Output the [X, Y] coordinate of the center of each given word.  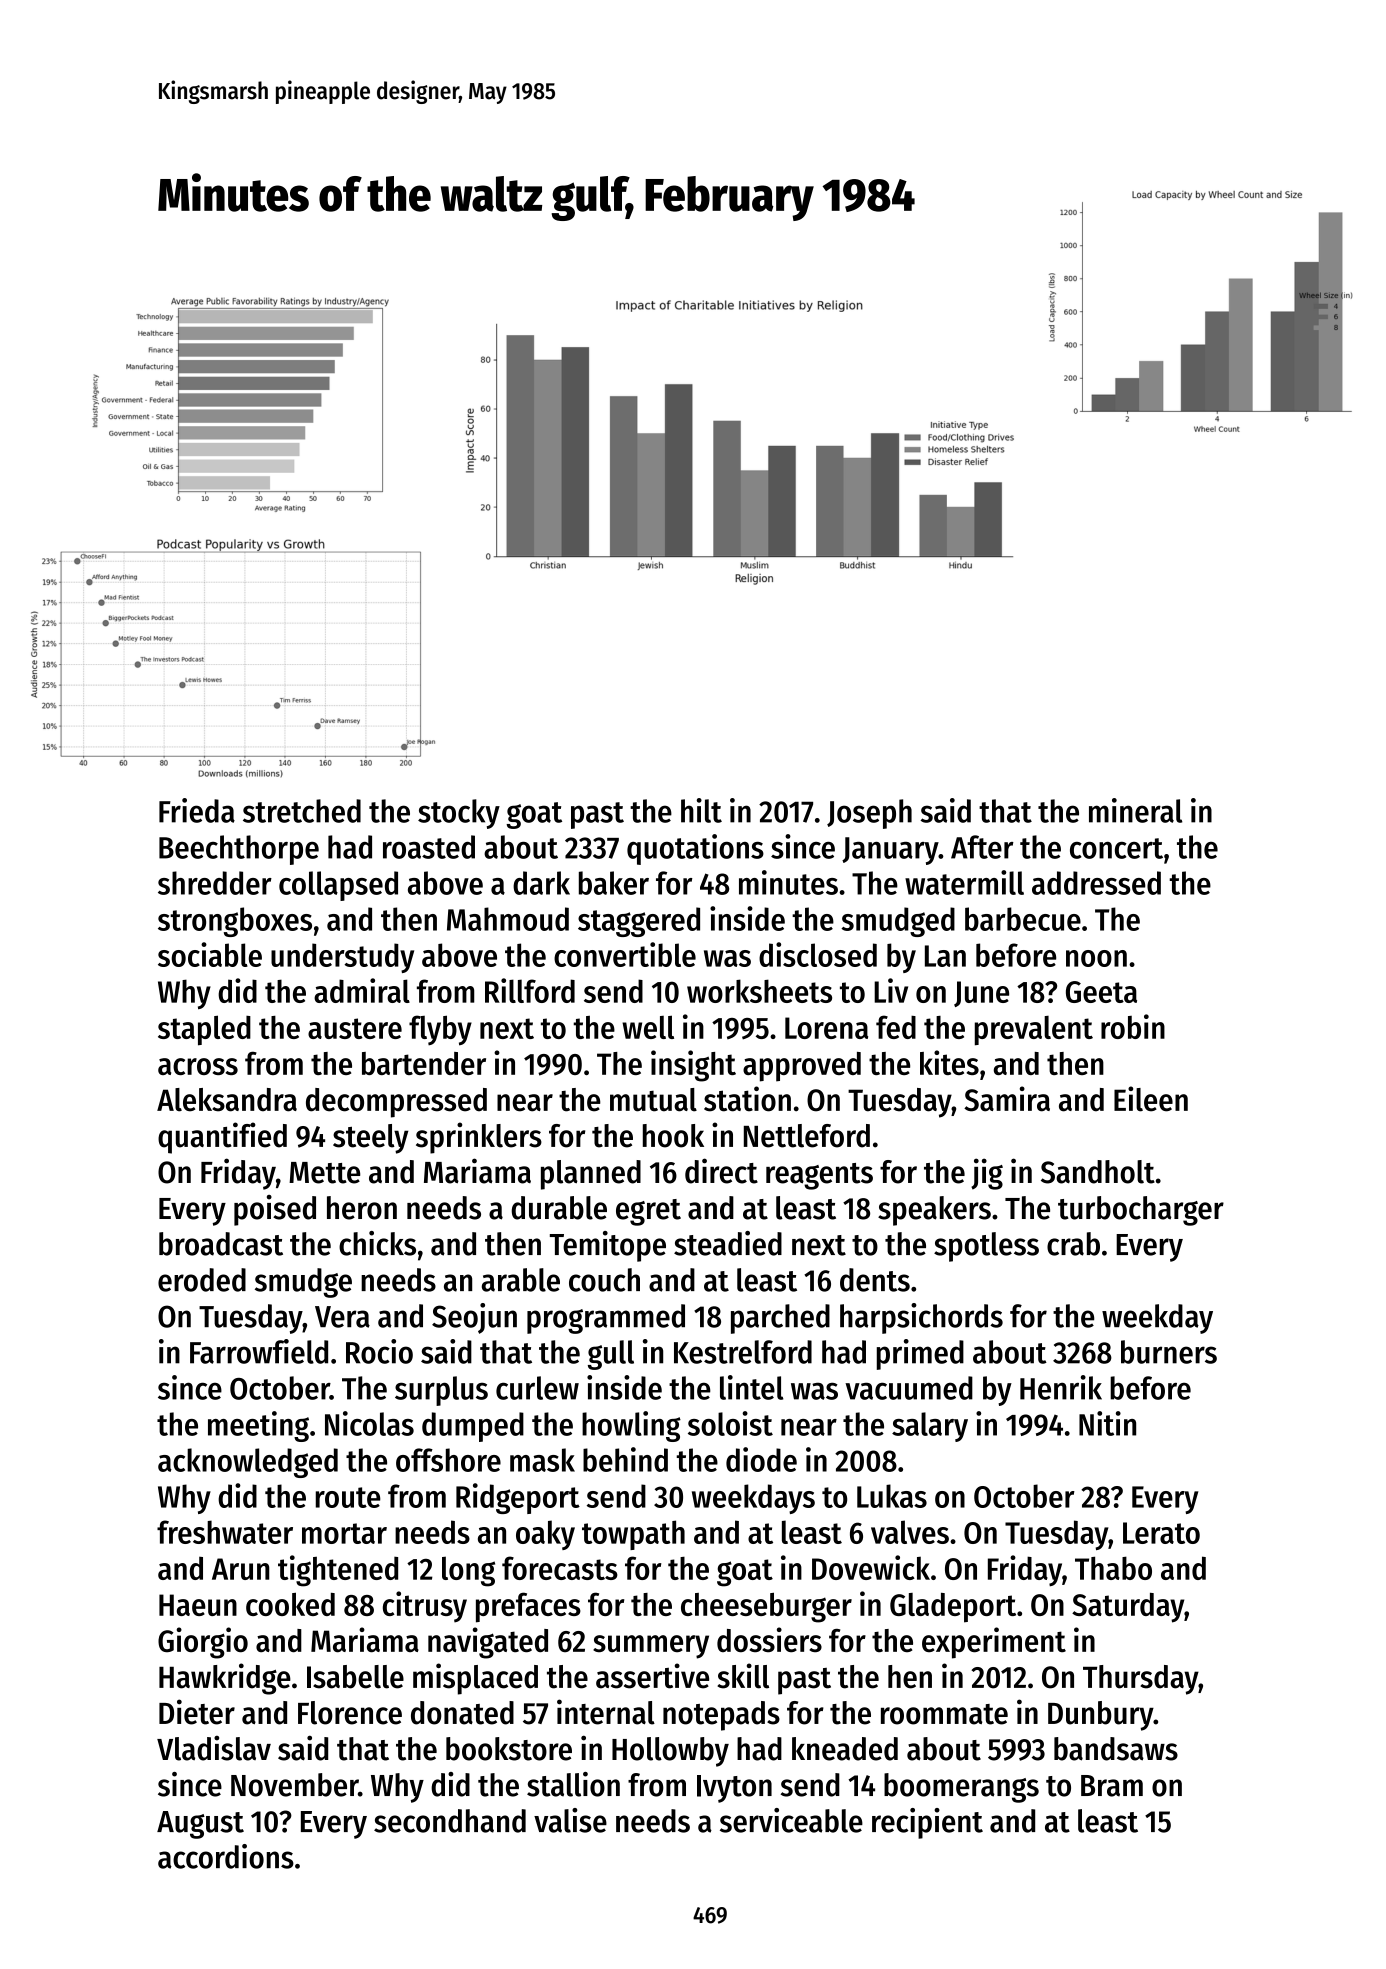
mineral [1135, 810]
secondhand [450, 1821]
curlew [537, 1388]
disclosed [818, 954]
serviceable [791, 1820]
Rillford [530, 990]
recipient [927, 1823]
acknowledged [248, 1463]
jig [987, 1174]
